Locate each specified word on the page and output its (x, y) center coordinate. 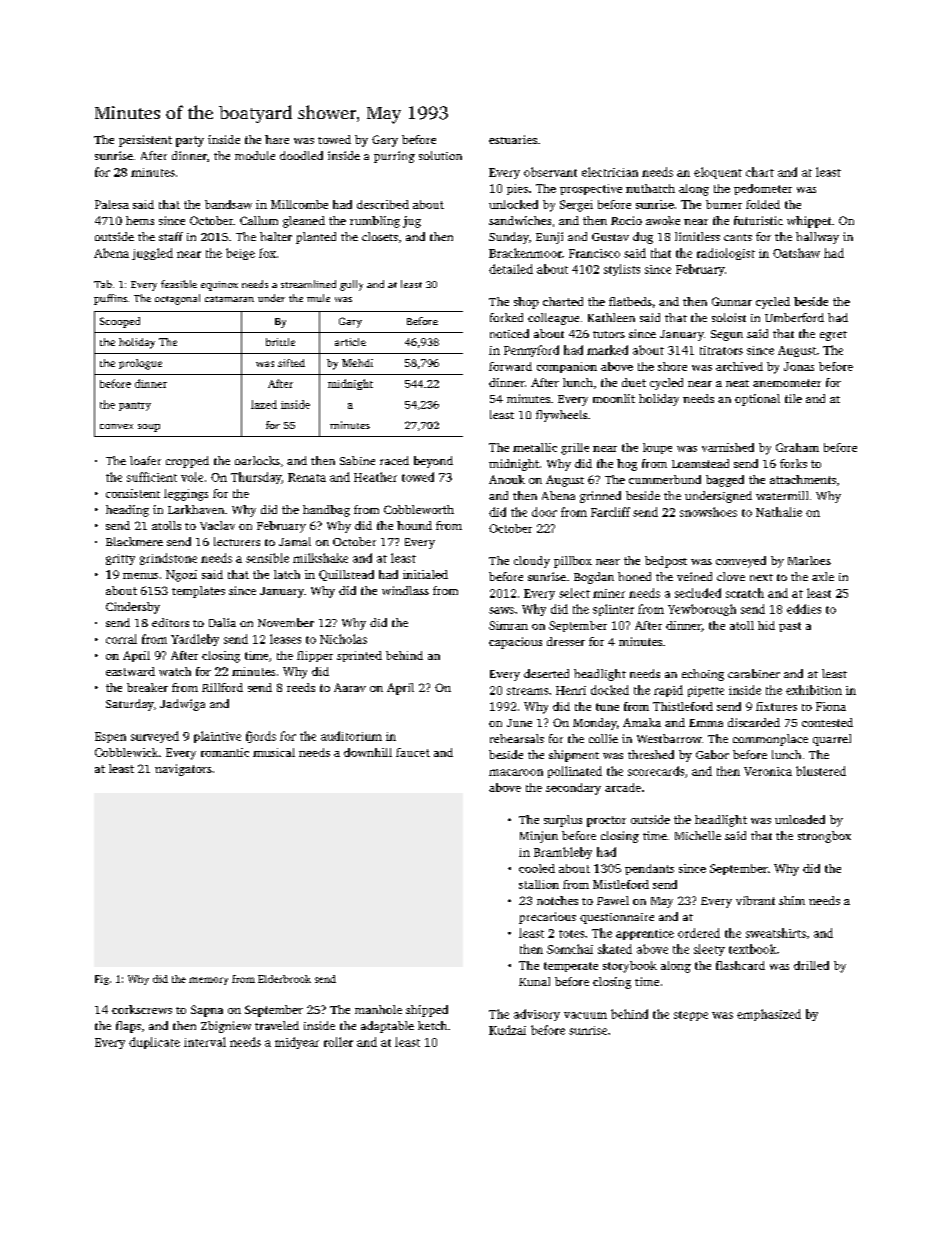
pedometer (763, 189)
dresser (566, 641)
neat (737, 383)
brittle (280, 342)
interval (205, 1042)
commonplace (770, 740)
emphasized (769, 1015)
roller (338, 1042)
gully (351, 285)
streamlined (308, 284)
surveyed (155, 737)
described (383, 204)
